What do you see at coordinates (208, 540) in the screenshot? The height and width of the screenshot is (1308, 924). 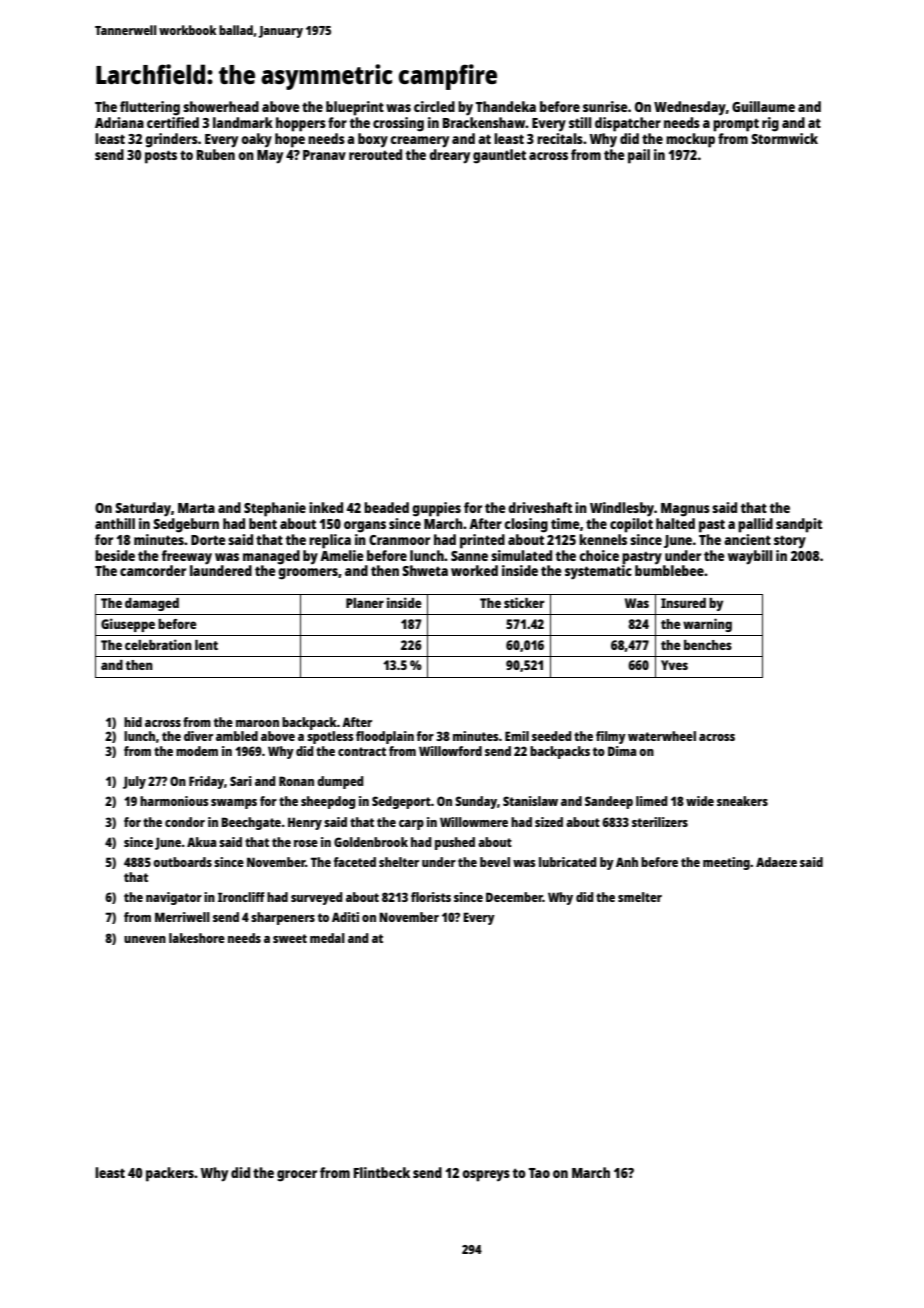 I see `Dorte` at bounding box center [208, 540].
